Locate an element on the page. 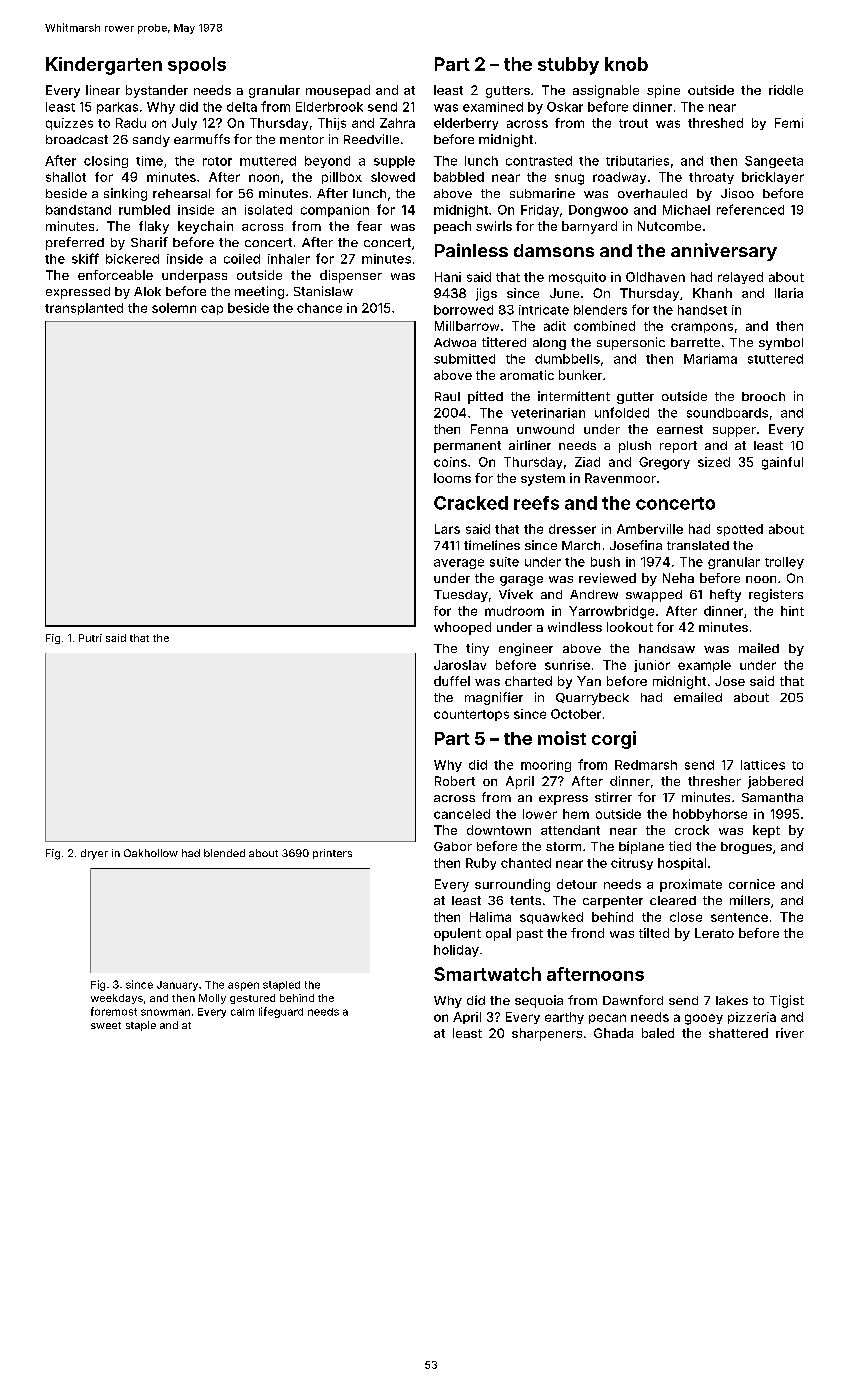  Kindergarten is located at coordinates (104, 66).
